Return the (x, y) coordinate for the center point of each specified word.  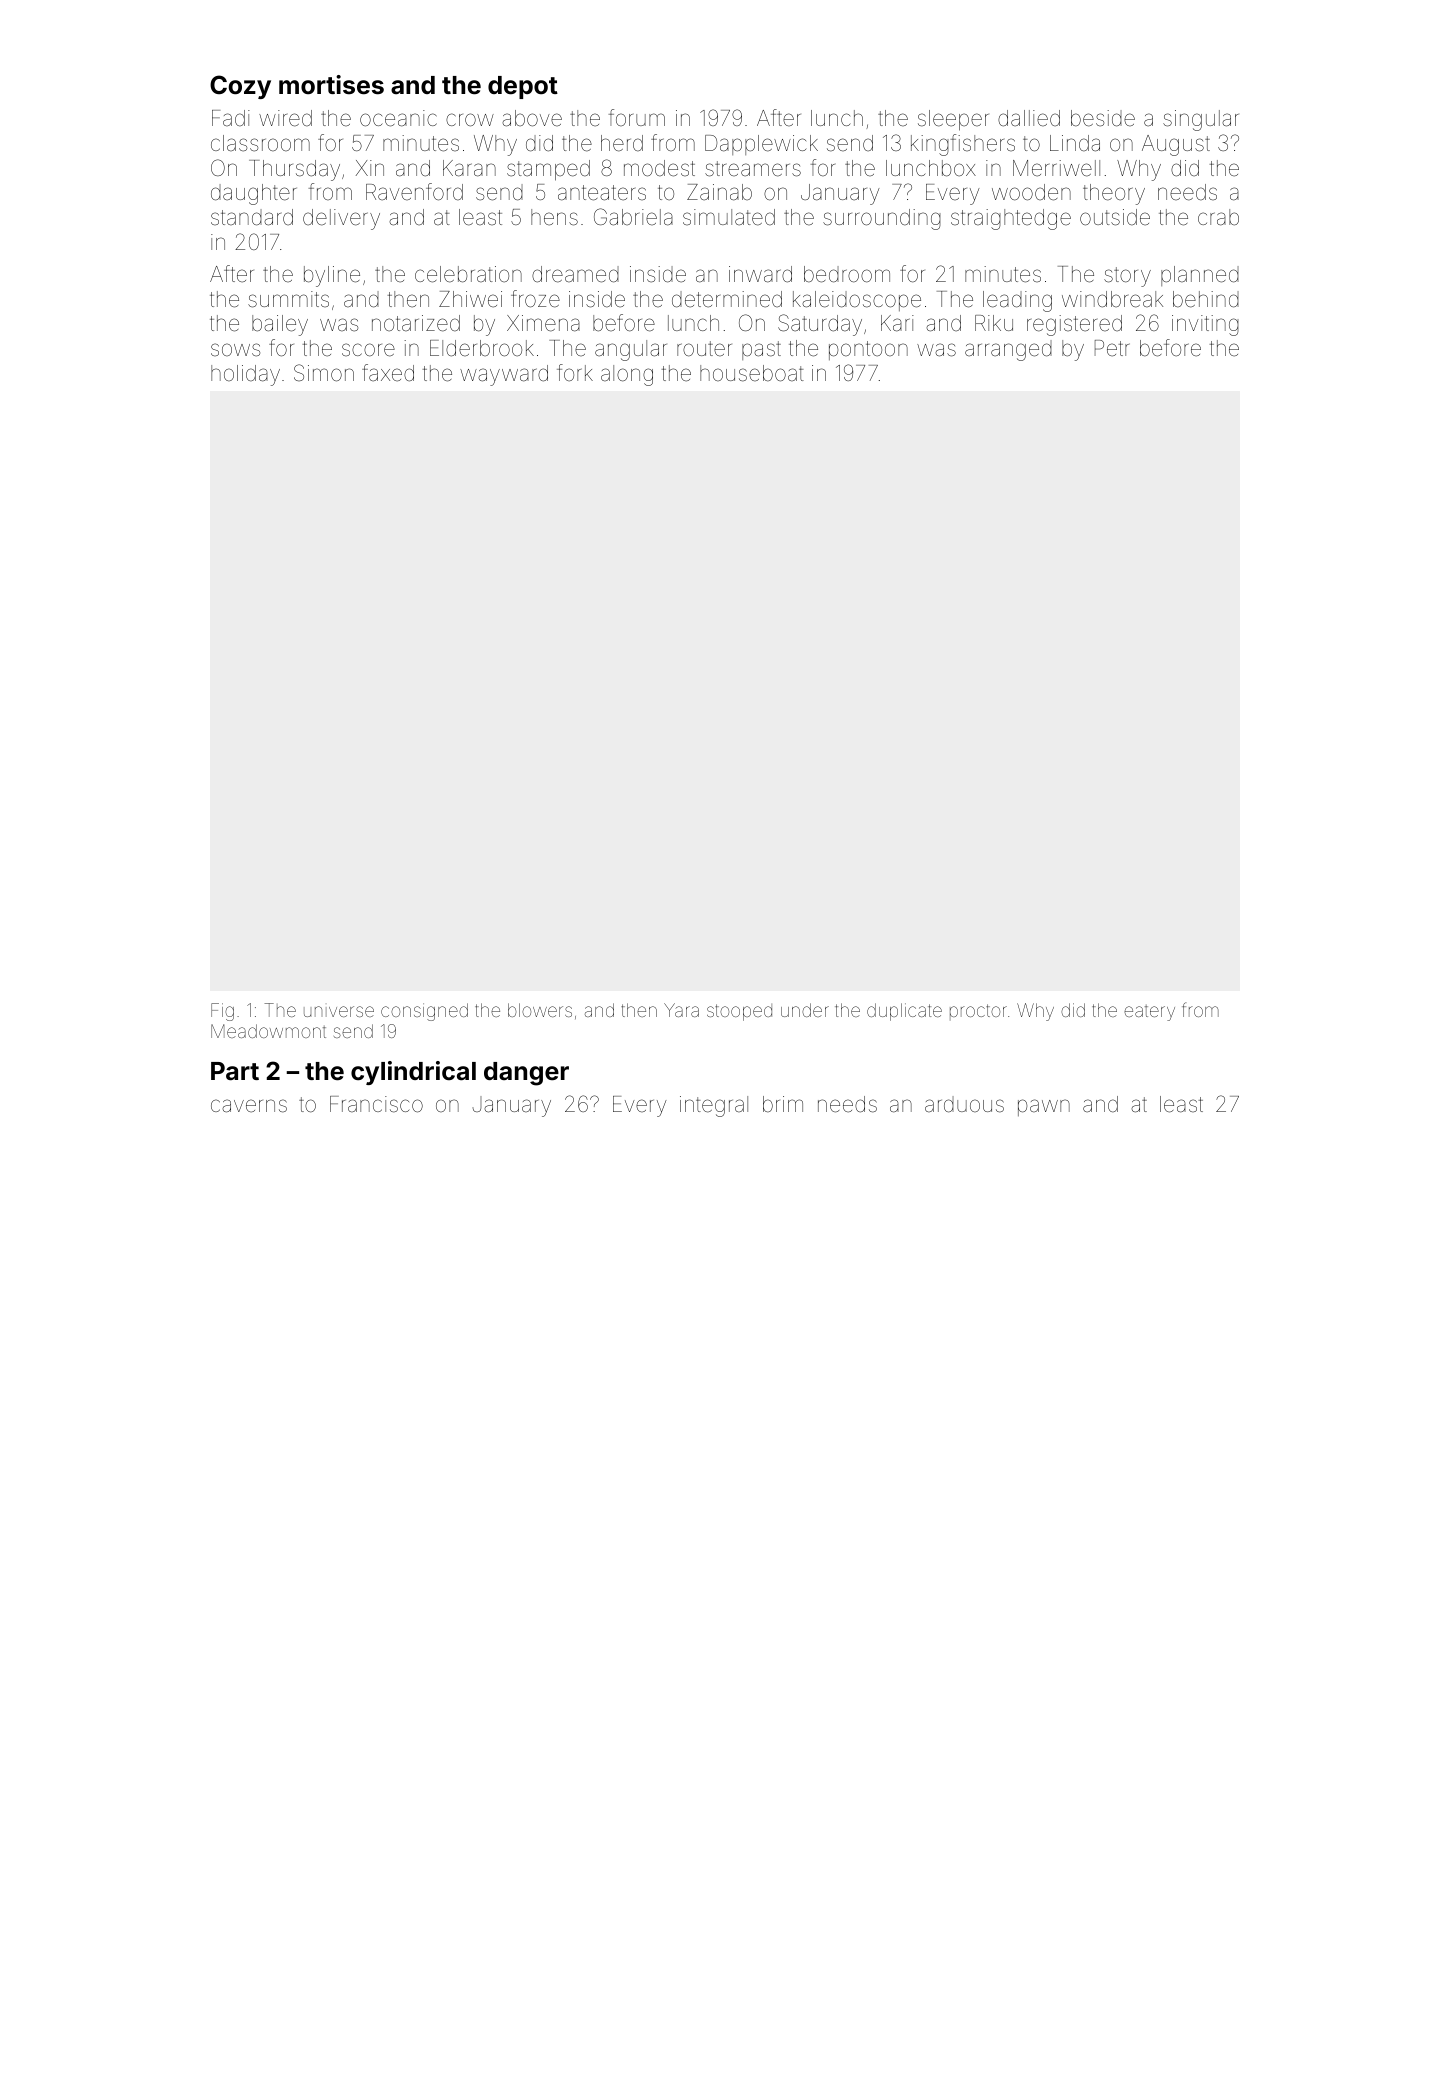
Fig (222, 1012)
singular (1201, 120)
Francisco (376, 1104)
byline (332, 276)
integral (714, 1106)
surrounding (882, 219)
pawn (1044, 1107)
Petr (1112, 348)
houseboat (752, 373)
